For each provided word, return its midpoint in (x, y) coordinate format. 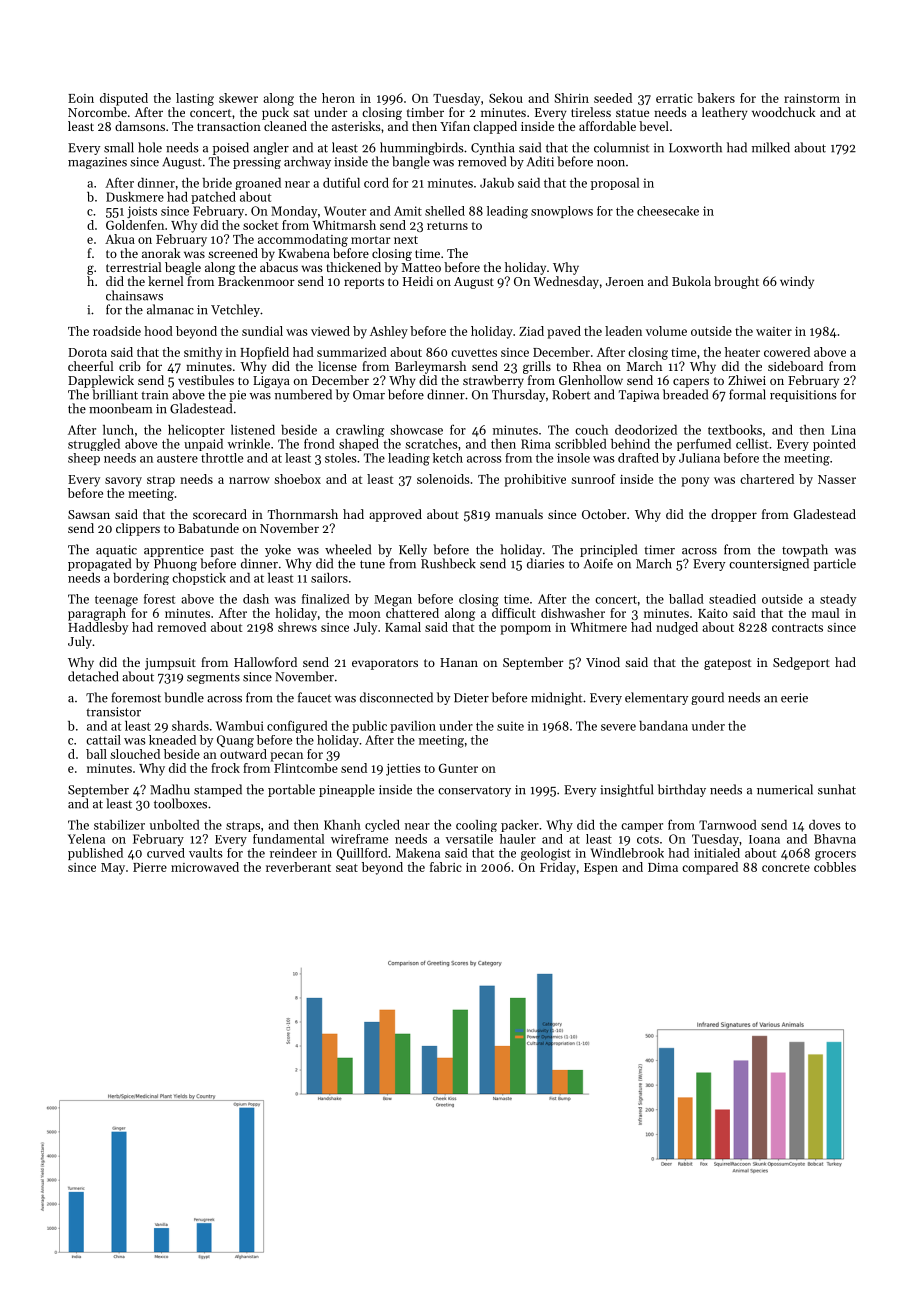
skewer (238, 98)
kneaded (172, 740)
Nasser (837, 479)
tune (372, 564)
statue (632, 113)
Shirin (571, 98)
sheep (84, 459)
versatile (469, 839)
